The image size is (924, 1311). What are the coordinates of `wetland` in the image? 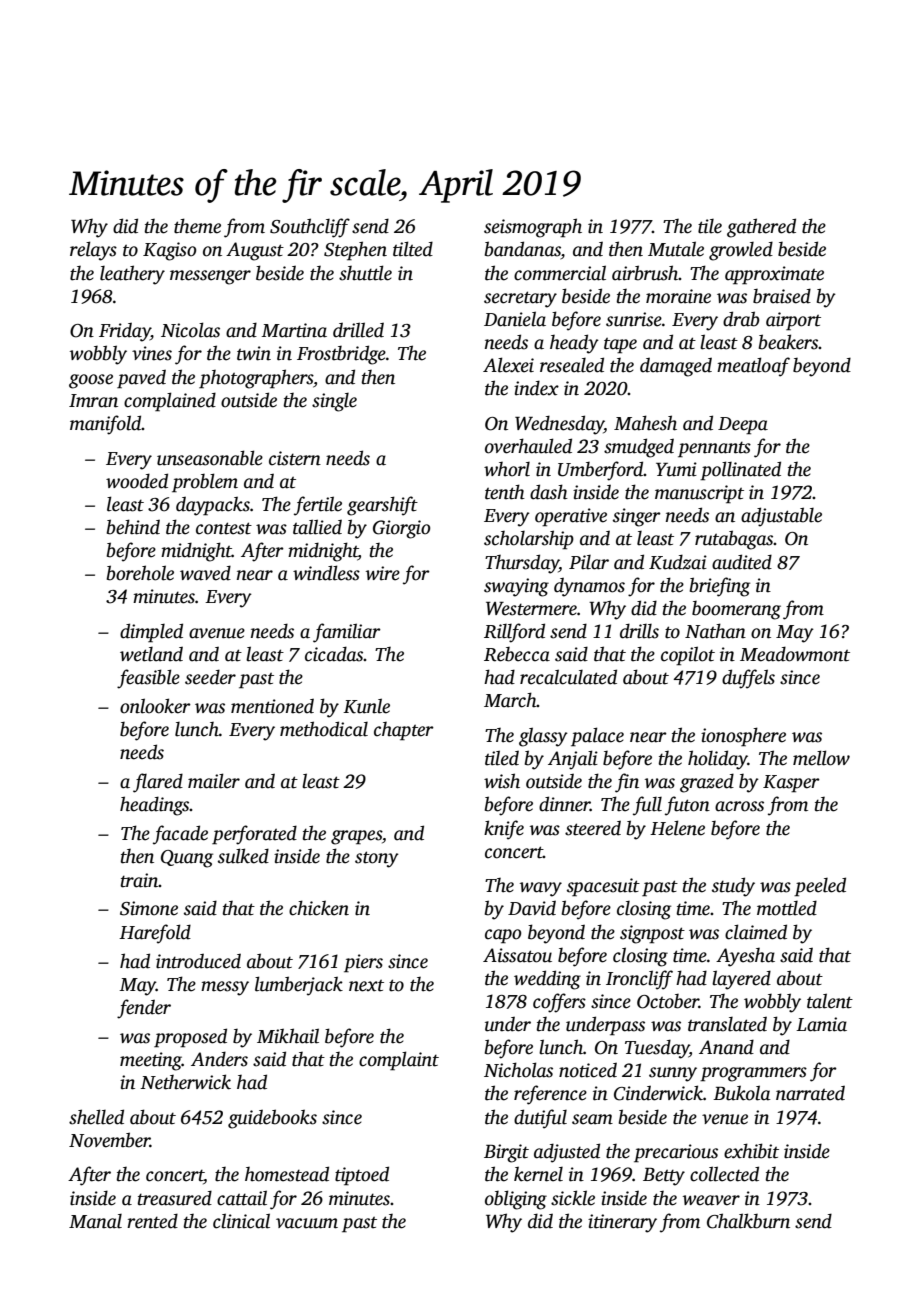 It's located at (151, 654).
